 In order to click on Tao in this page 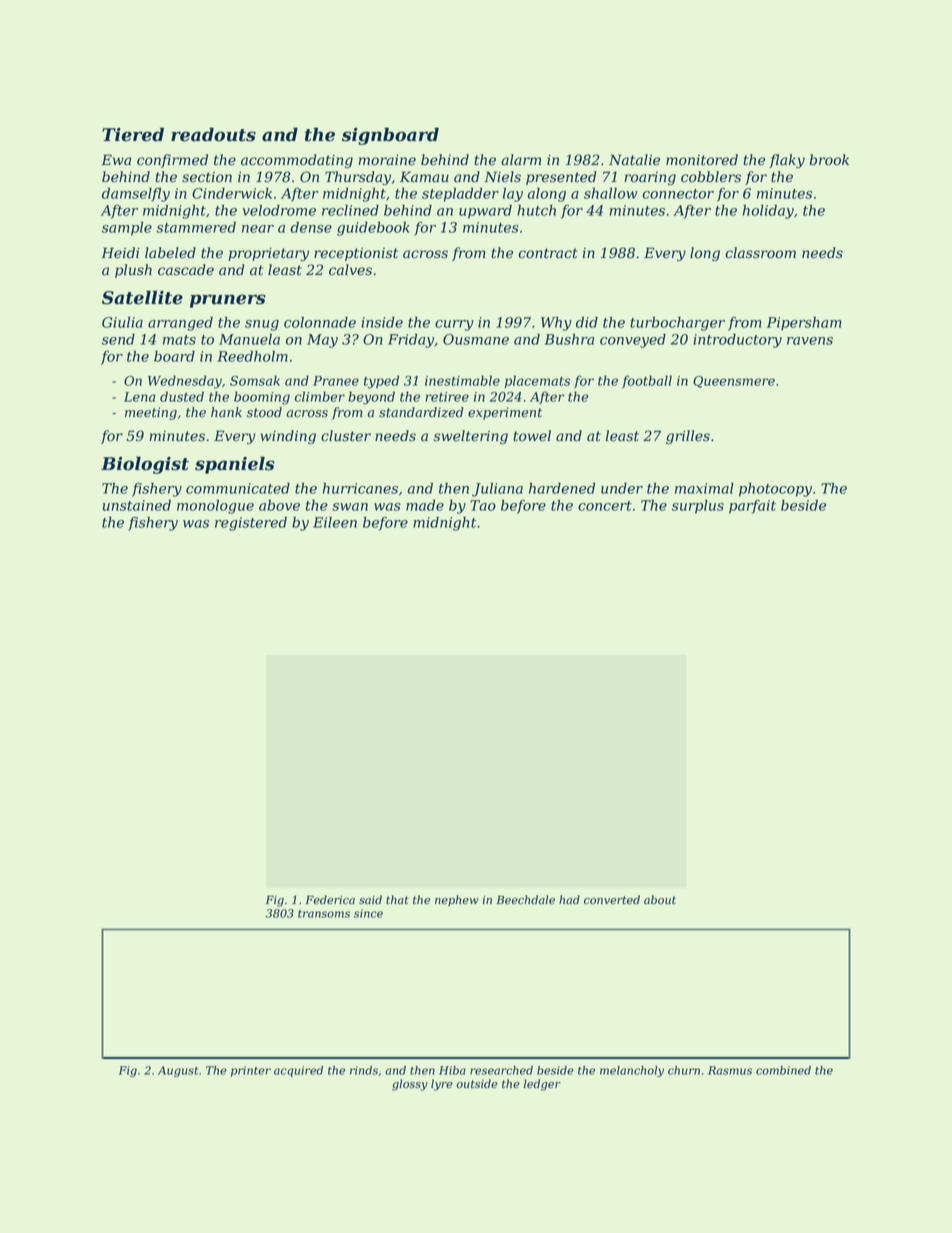, I will do `click(483, 505)`.
